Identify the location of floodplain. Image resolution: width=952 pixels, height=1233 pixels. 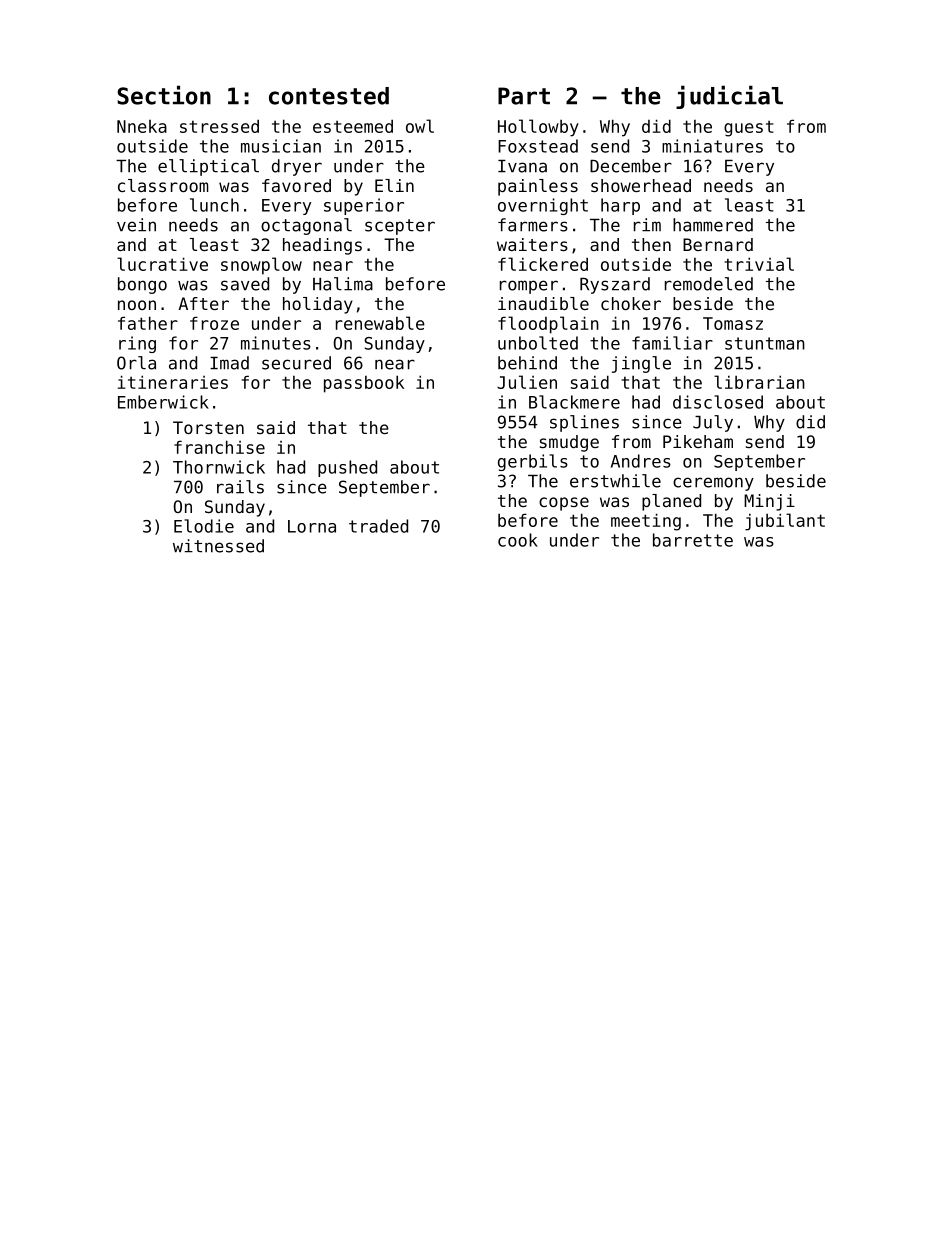
(548, 325).
